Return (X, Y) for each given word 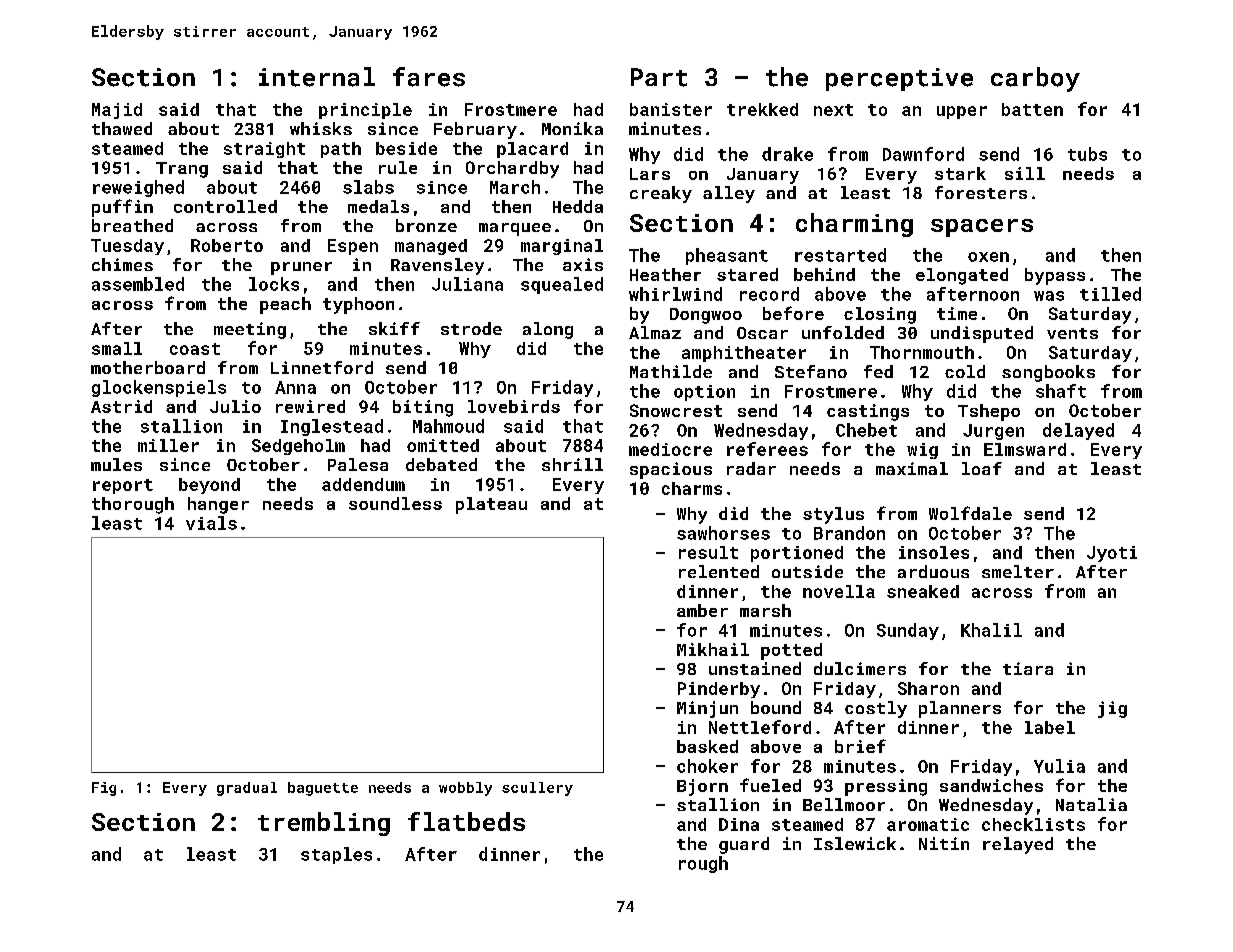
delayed (1078, 431)
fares (429, 77)
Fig (104, 789)
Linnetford (322, 367)
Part (659, 77)
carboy (1035, 79)
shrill (572, 464)
